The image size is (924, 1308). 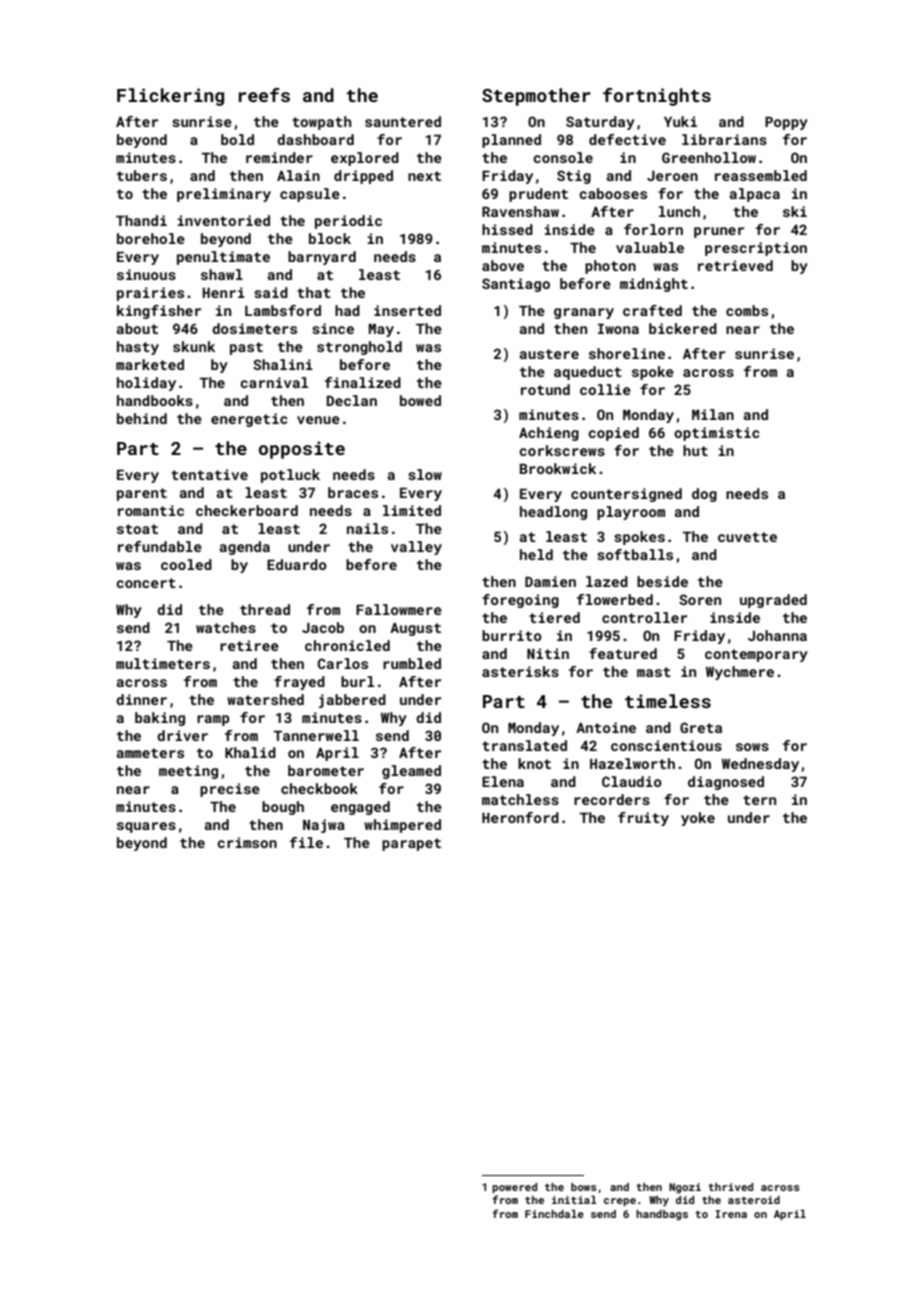 I want to click on Stepmother, so click(x=536, y=97).
